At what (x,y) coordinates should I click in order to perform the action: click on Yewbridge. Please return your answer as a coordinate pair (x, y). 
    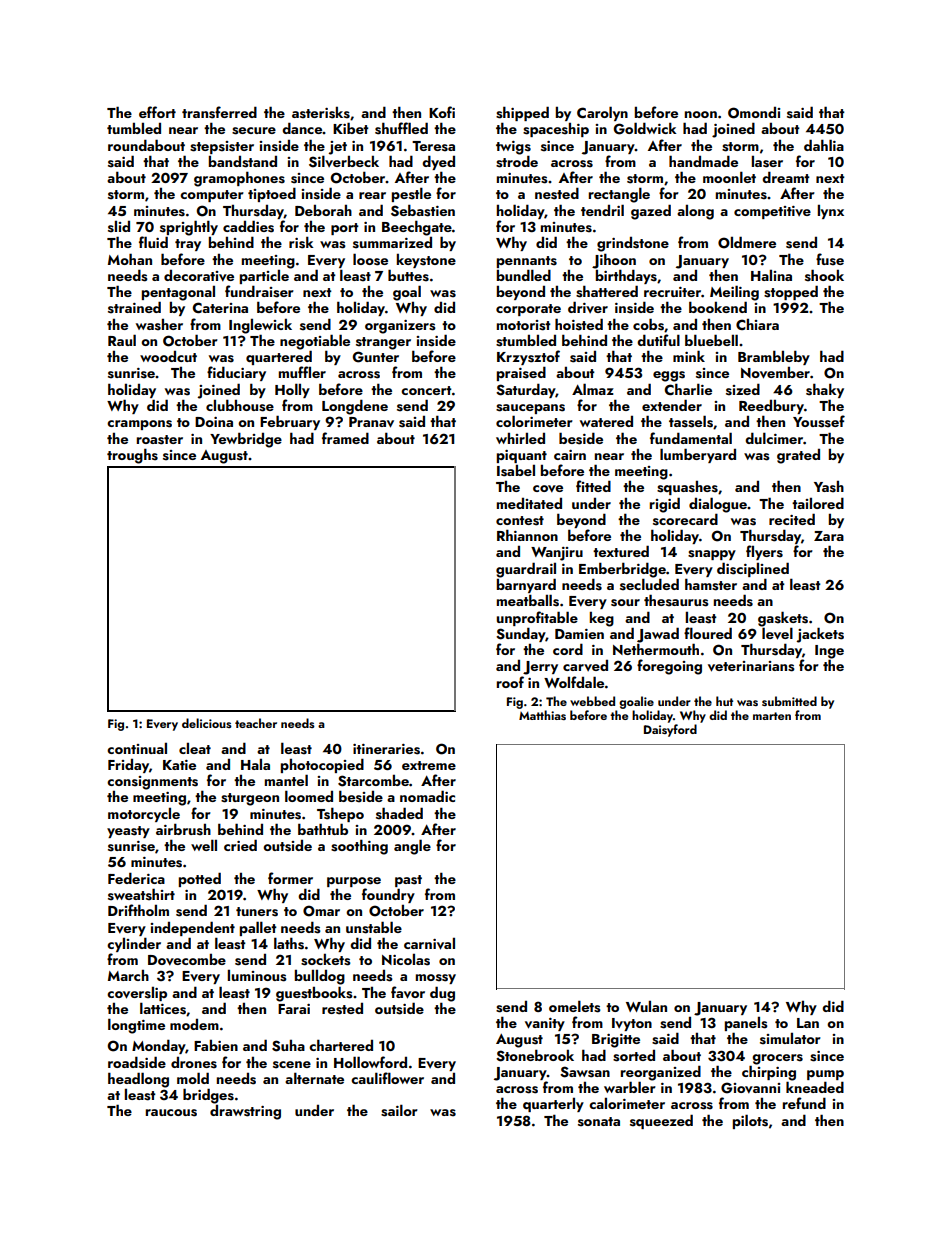
    Looking at the image, I should click on (246, 440).
